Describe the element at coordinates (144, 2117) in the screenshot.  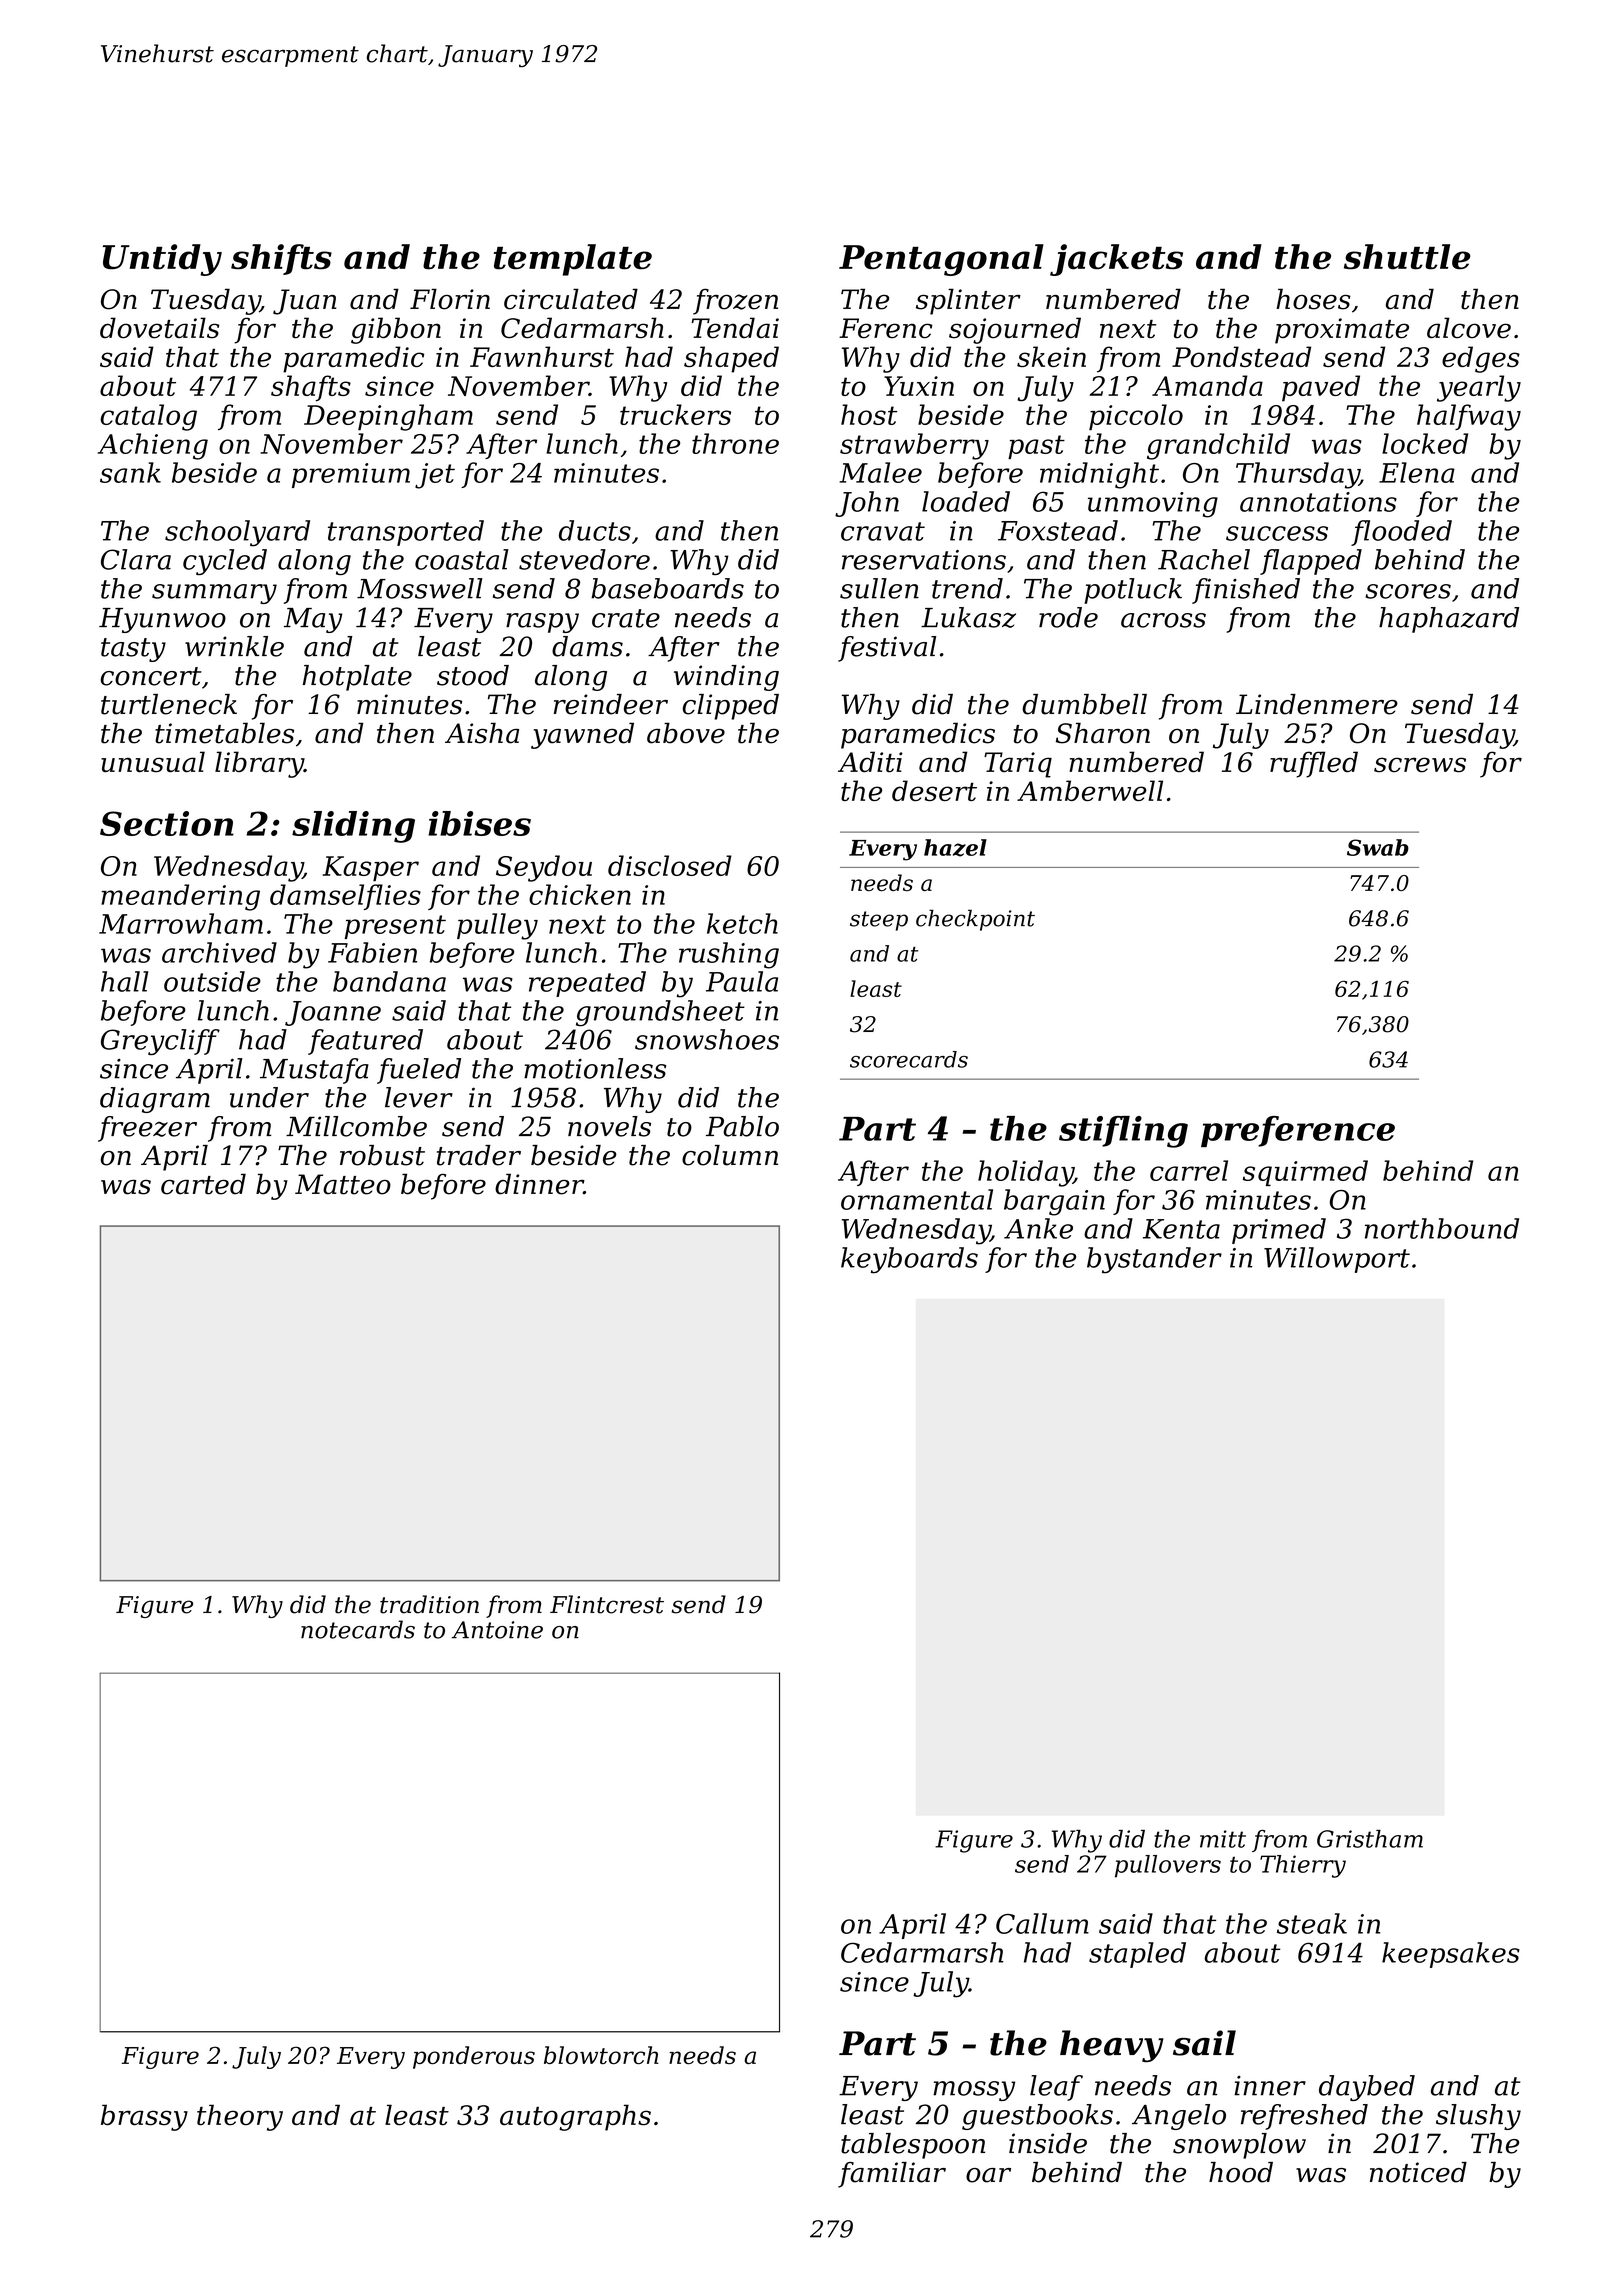
I see `brassy` at that location.
